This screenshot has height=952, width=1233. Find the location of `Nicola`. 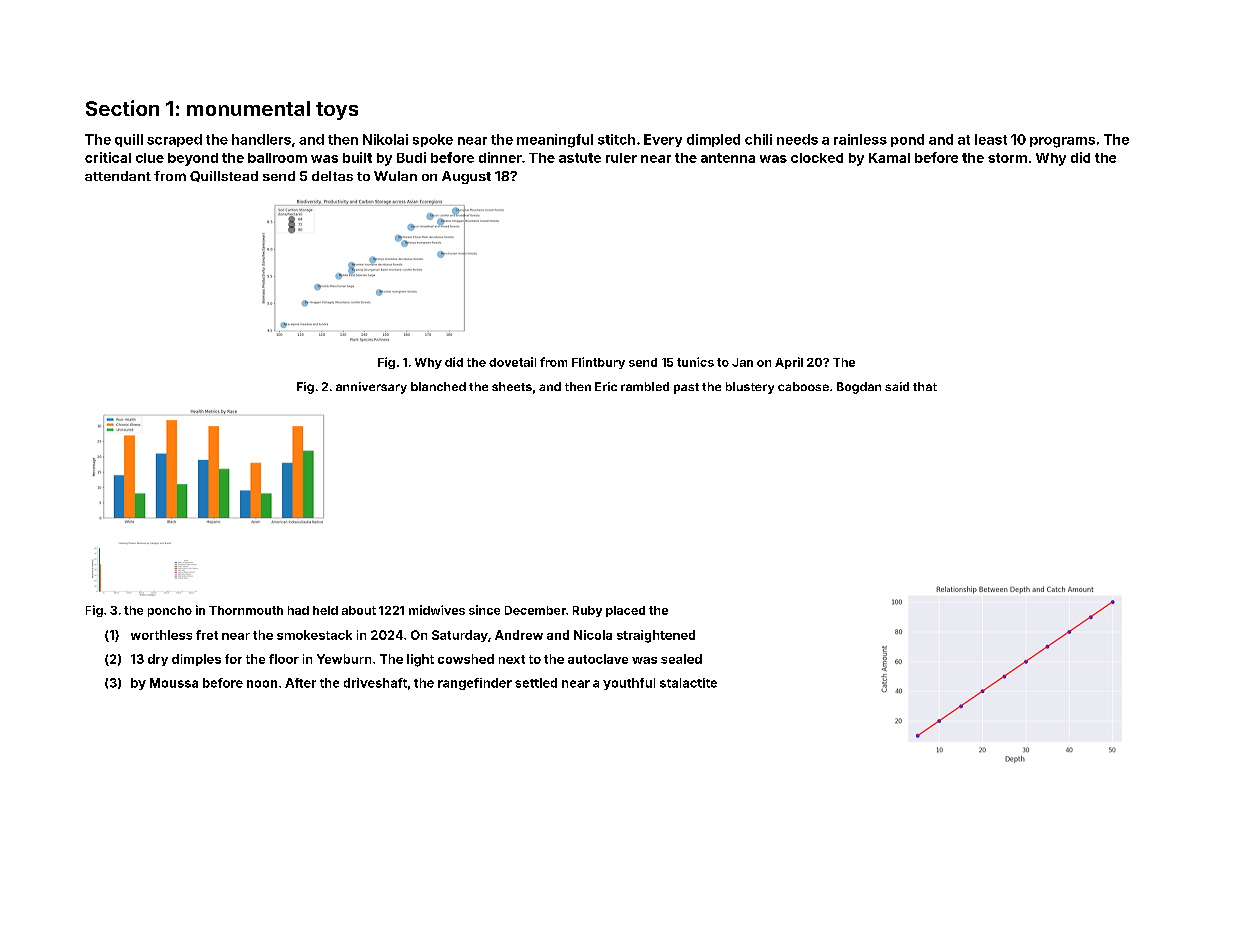

Nicola is located at coordinates (593, 635).
